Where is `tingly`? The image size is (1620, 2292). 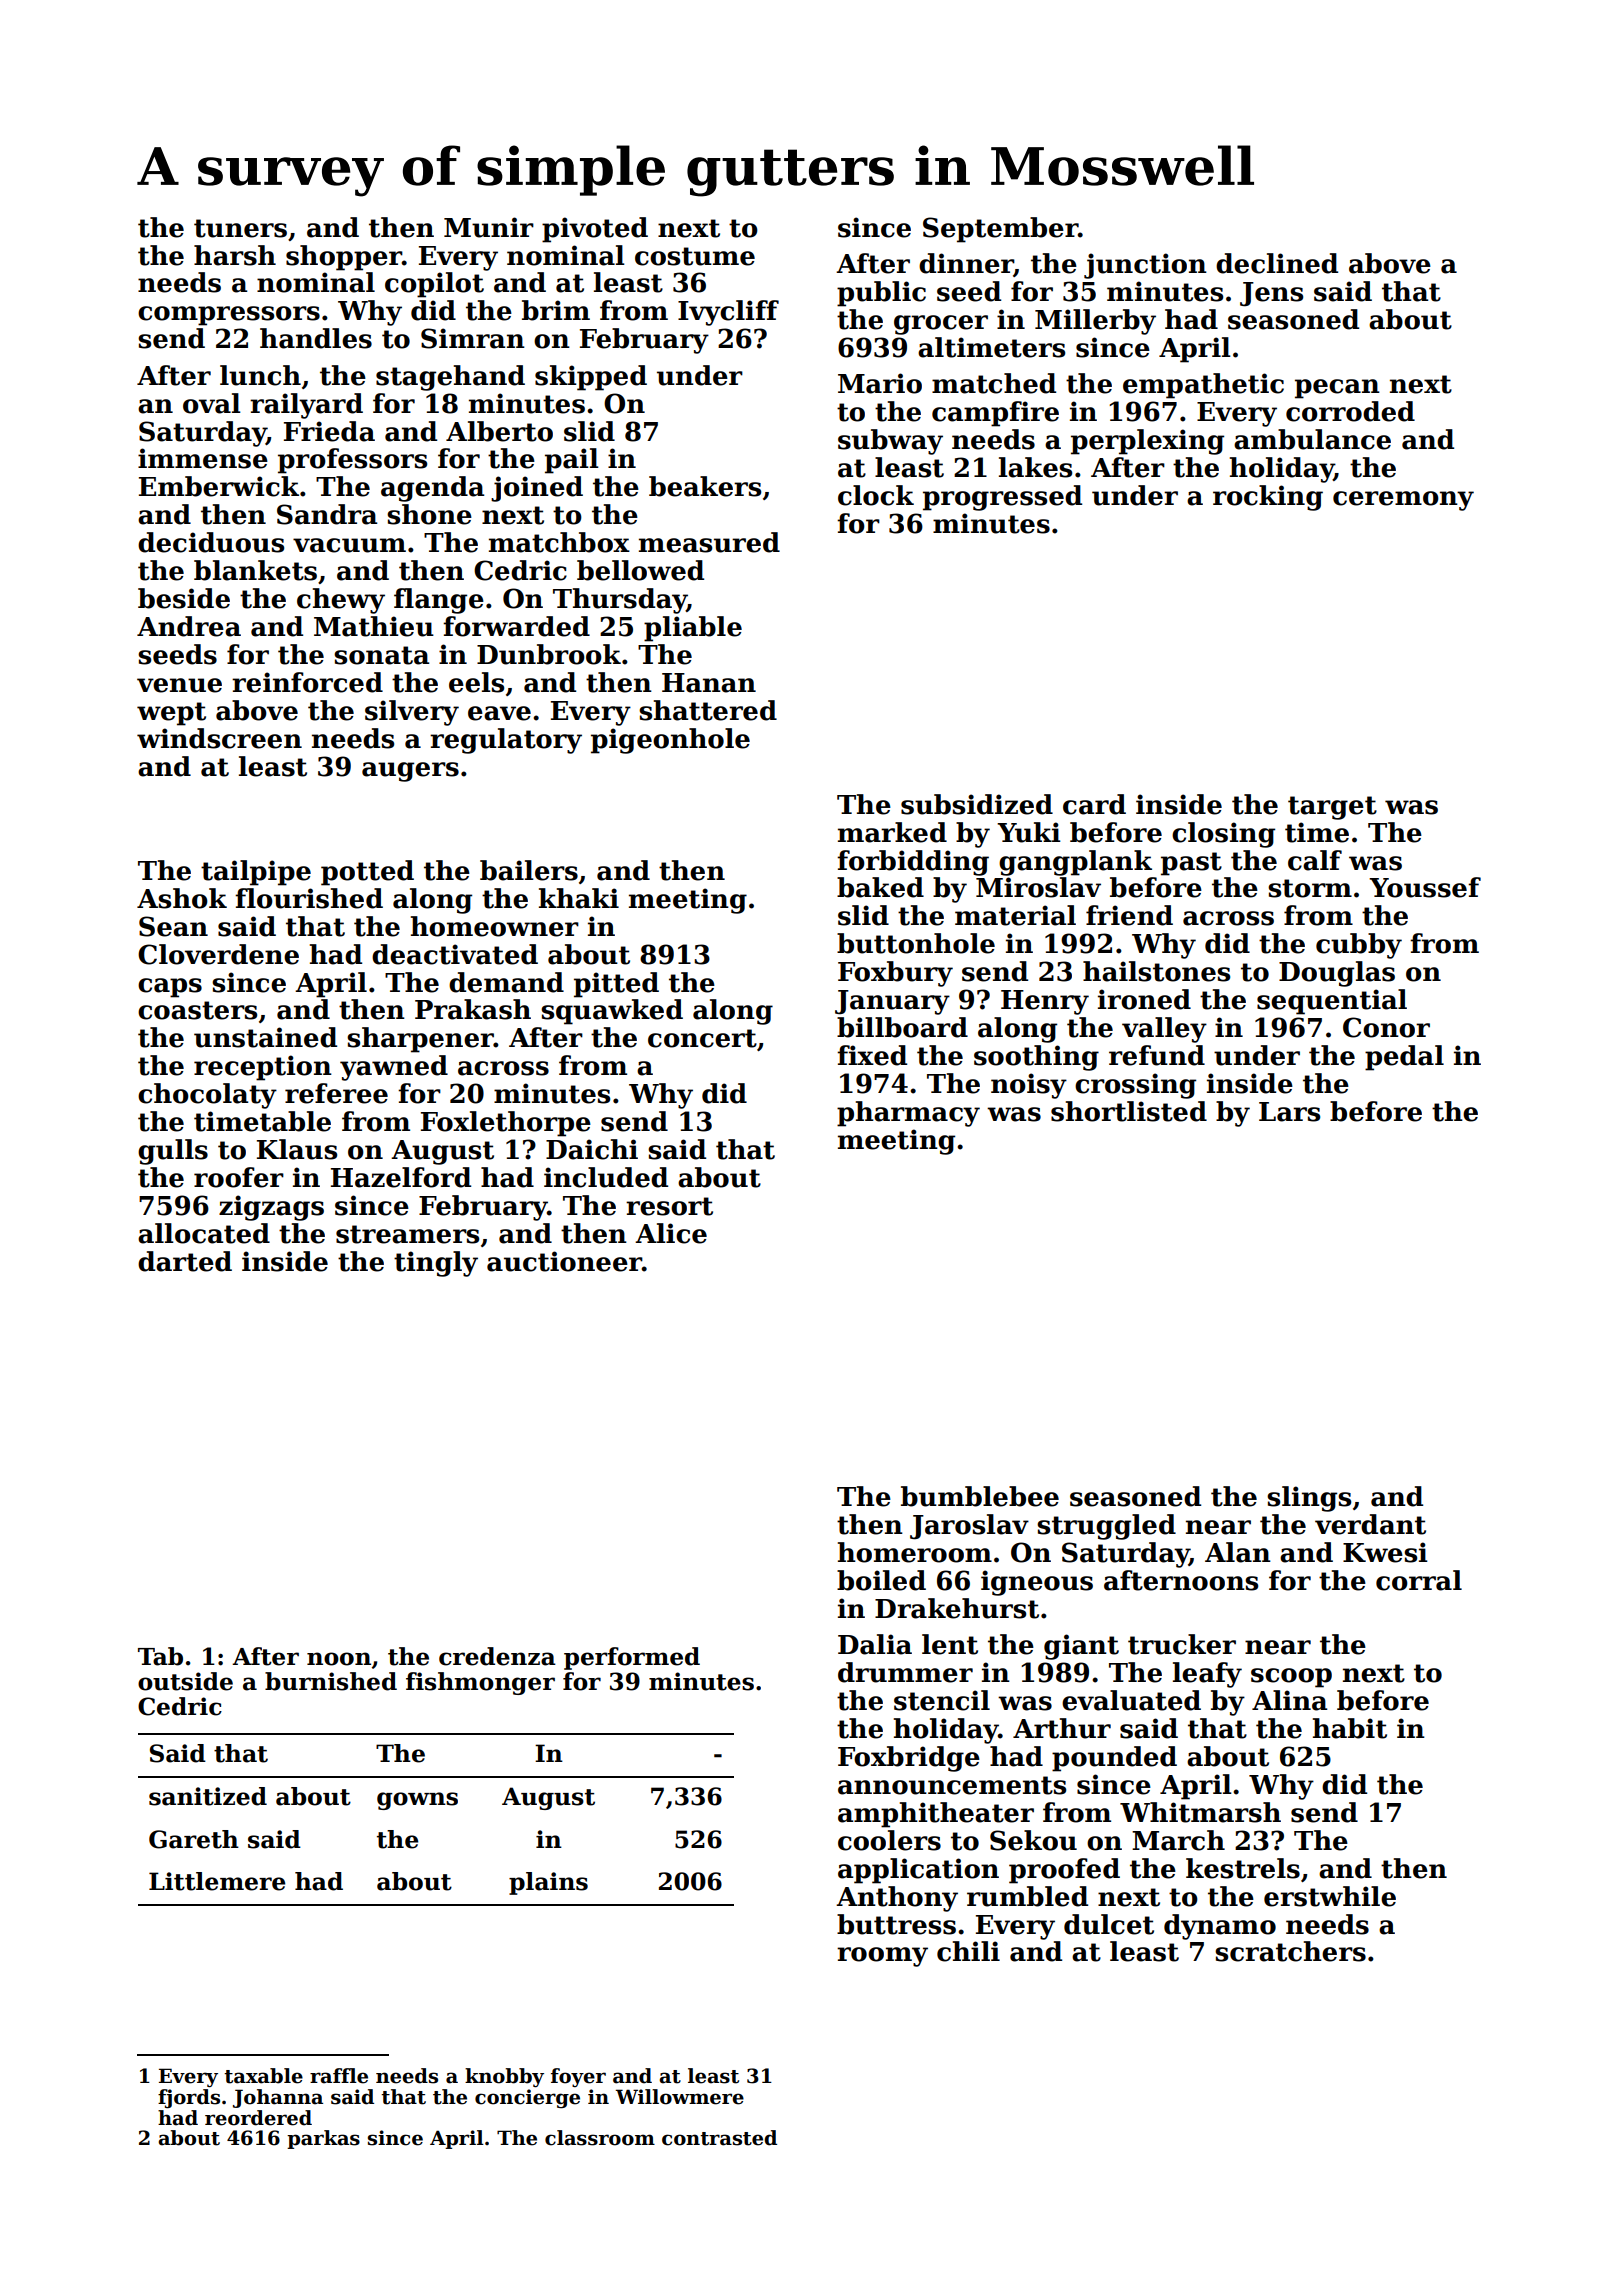
tingly is located at coordinates (436, 1264).
